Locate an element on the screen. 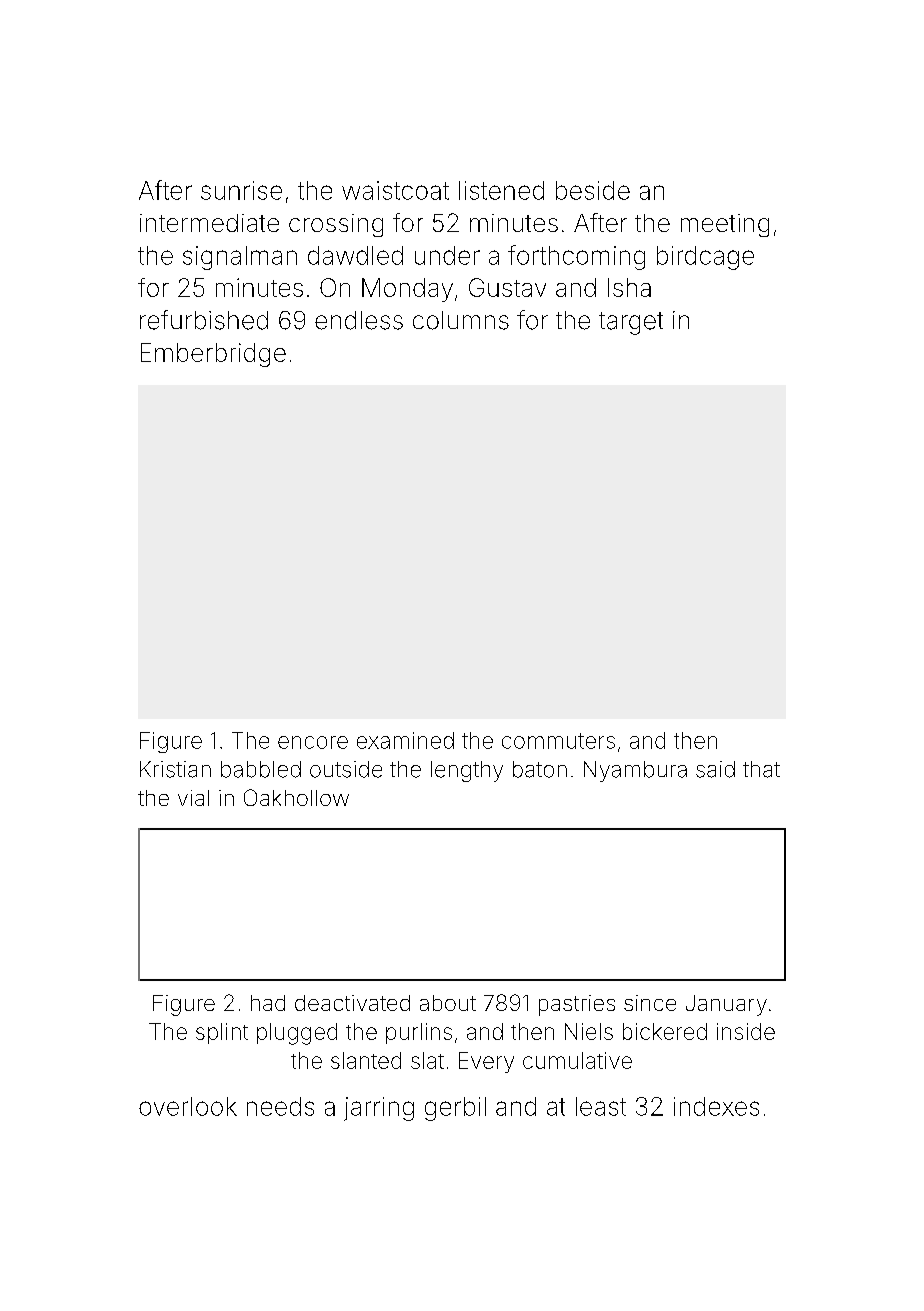  that is located at coordinates (761, 769).
